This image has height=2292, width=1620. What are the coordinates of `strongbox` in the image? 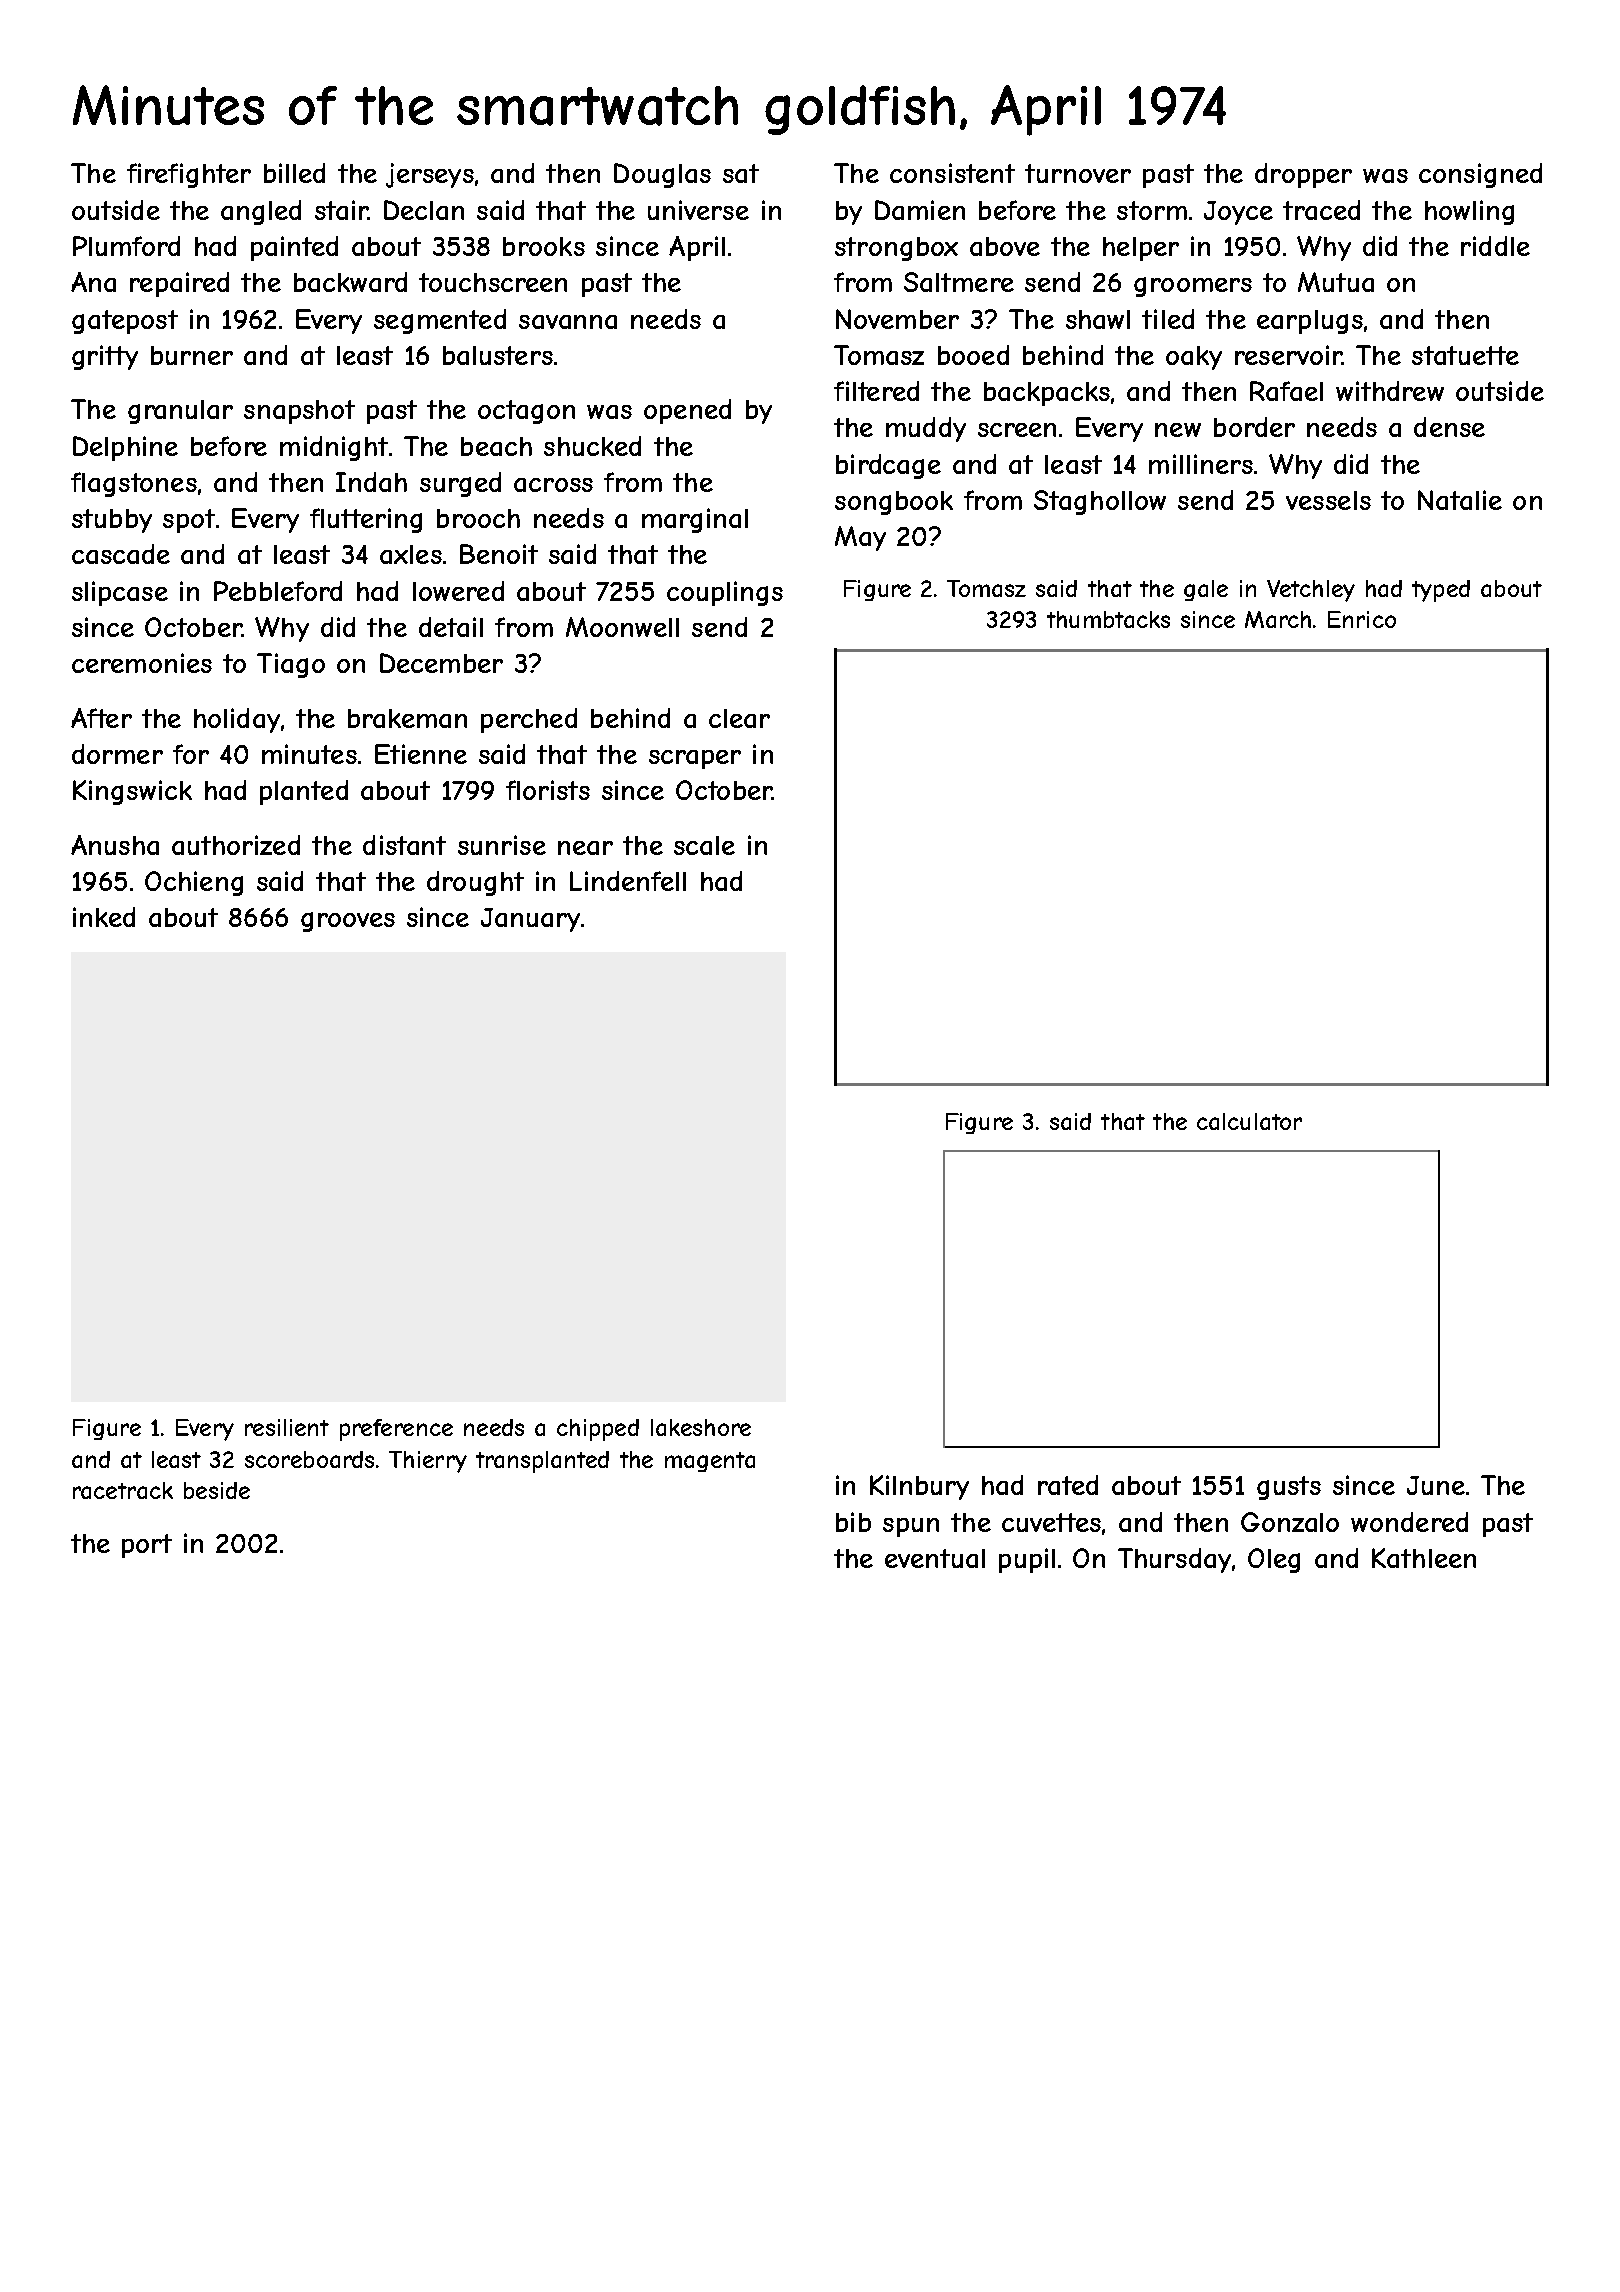 It's located at (896, 249).
